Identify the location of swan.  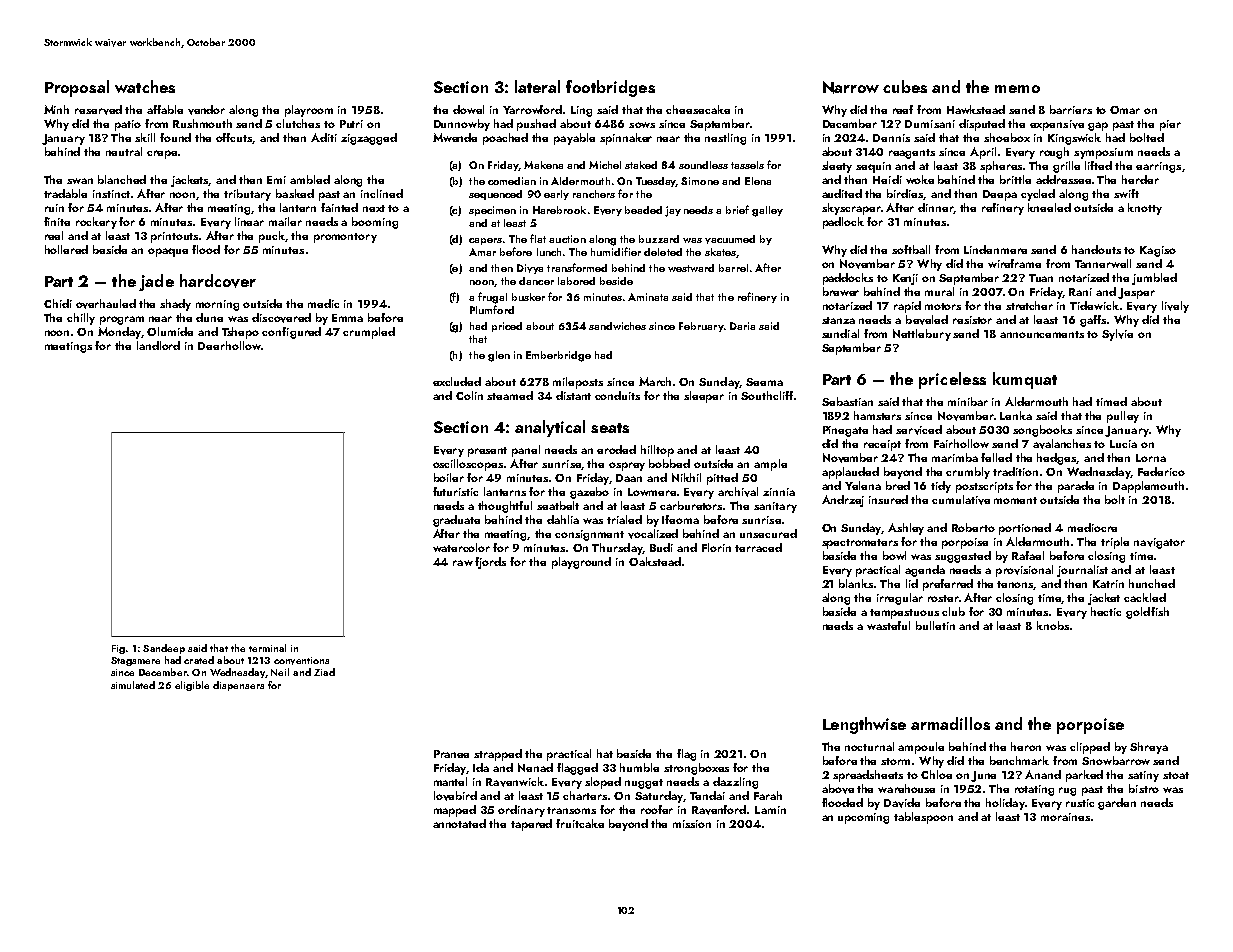
(80, 181).
